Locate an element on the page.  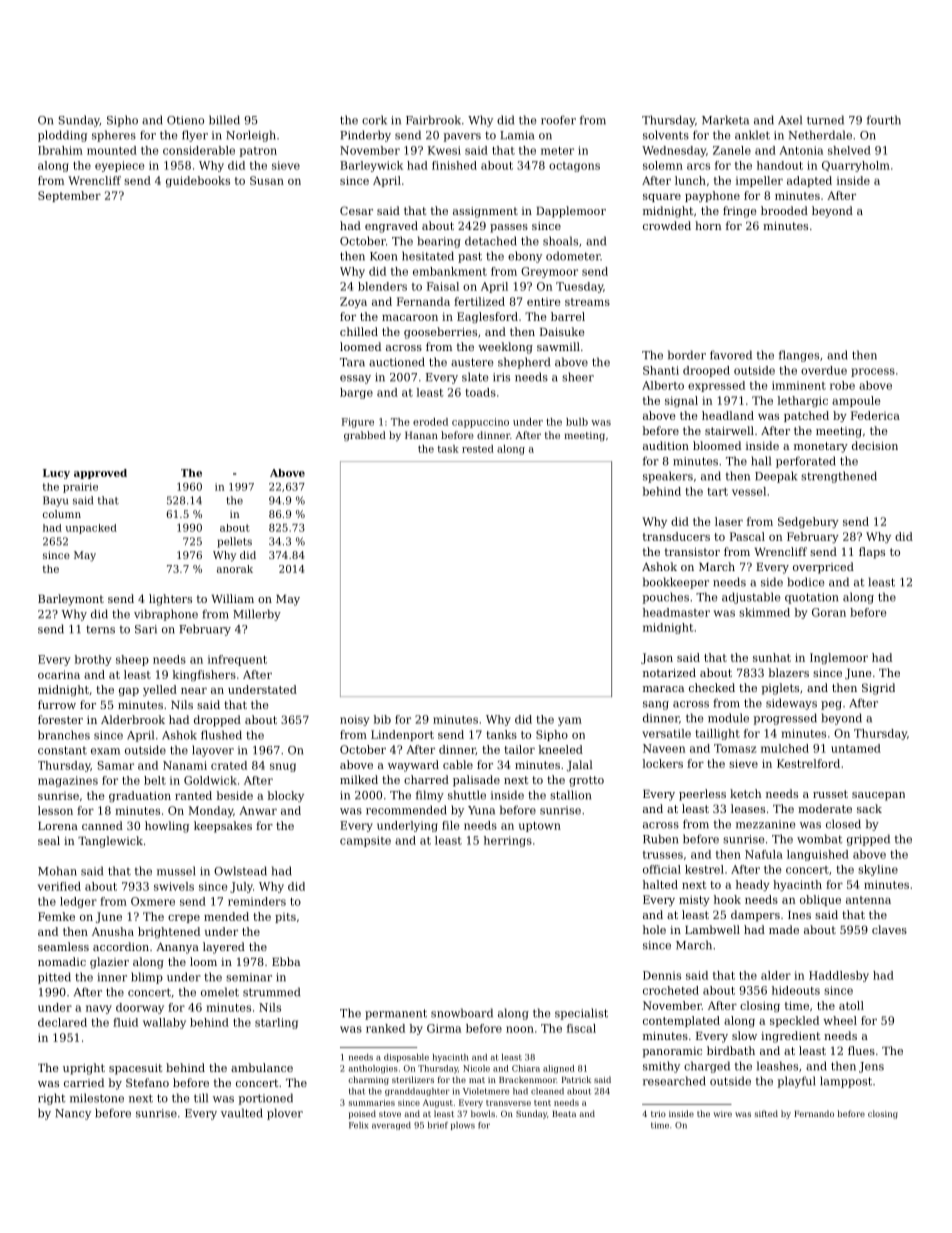
Quarryholm is located at coordinates (856, 166).
